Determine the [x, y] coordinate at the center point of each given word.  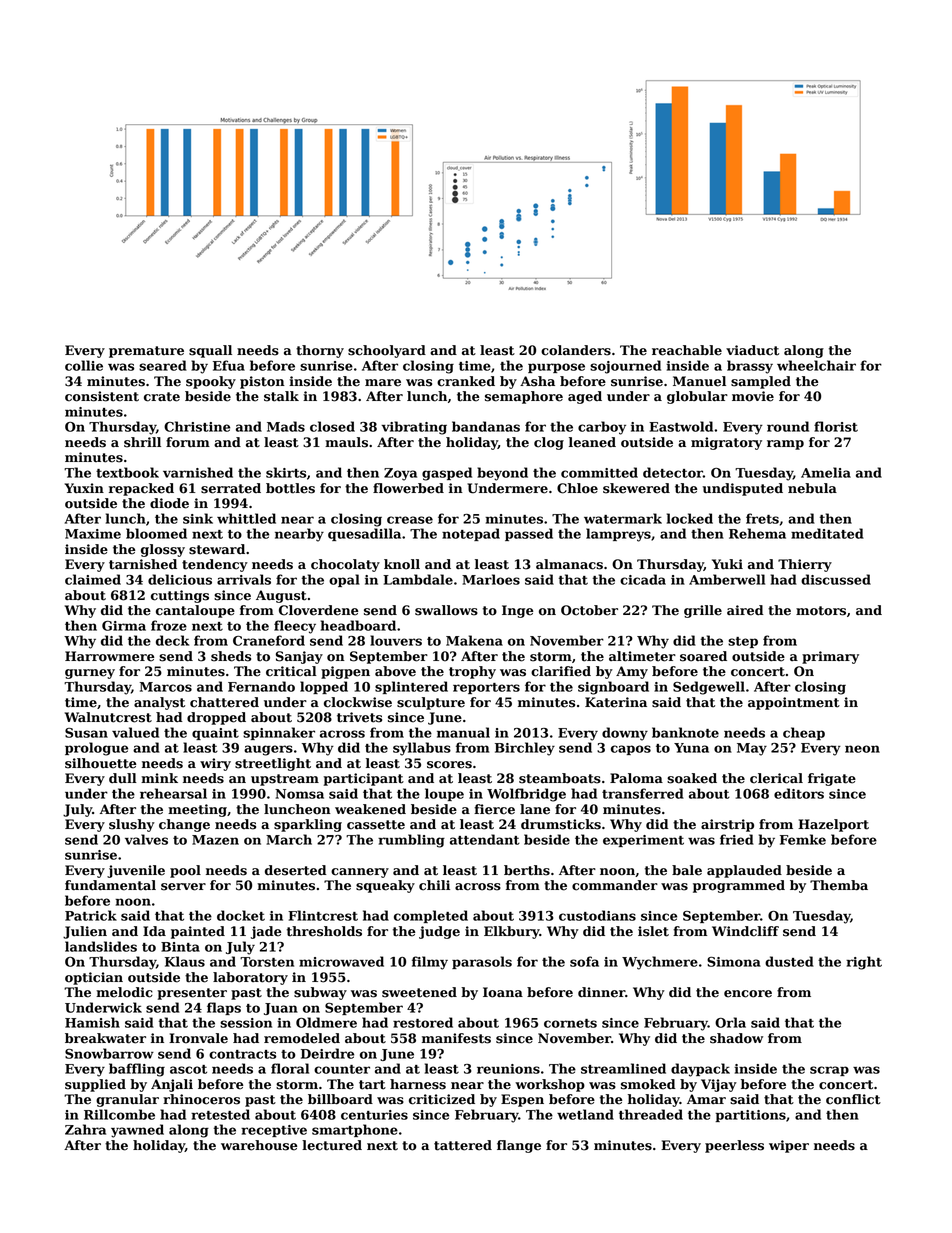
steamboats [560, 778]
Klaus [185, 961]
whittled [246, 518]
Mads [286, 426]
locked [690, 518]
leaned [592, 442]
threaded [651, 1114]
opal [344, 580]
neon [862, 749]
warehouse [259, 1145]
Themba [839, 885]
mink [159, 778]
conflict [853, 1099]
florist [836, 426]
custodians [597, 915]
